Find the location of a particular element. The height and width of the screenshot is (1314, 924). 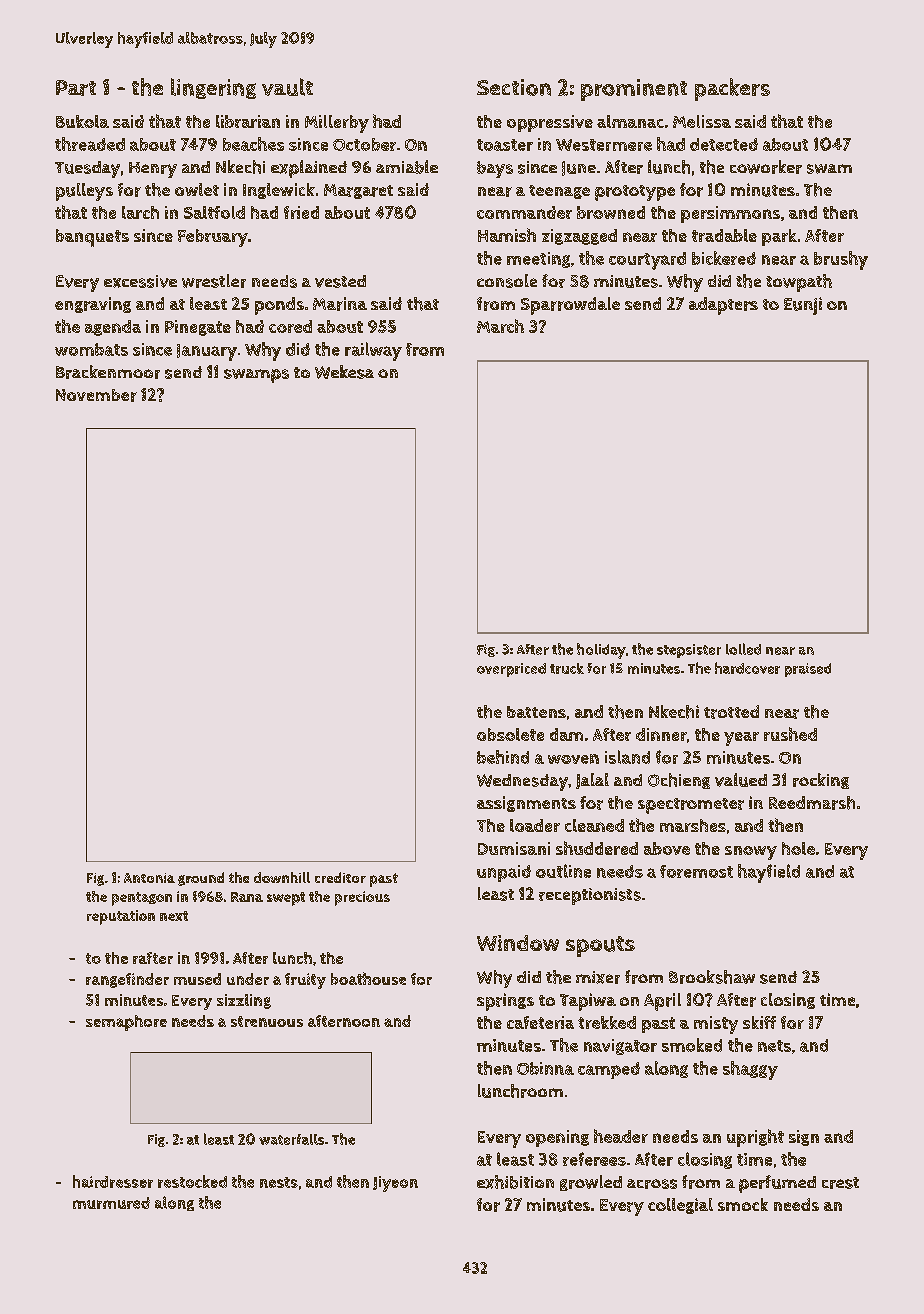

lingering is located at coordinates (213, 88).
